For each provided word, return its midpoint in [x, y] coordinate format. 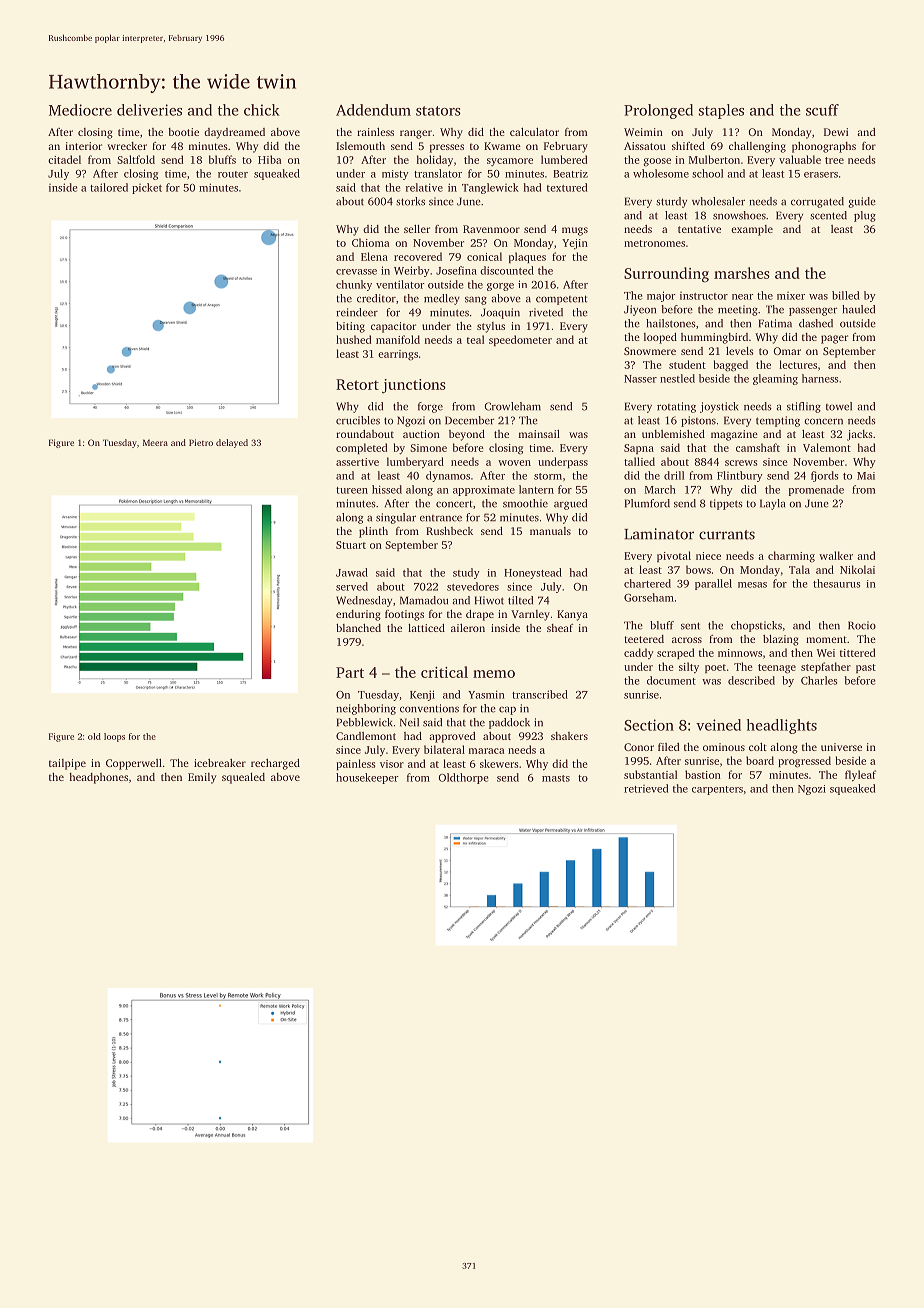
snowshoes [739, 215]
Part [350, 672]
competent [561, 300]
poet [715, 668]
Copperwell [134, 764]
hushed [354, 339]
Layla [772, 504]
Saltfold [136, 159]
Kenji [422, 695]
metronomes [654, 243]
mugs [575, 231]
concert [454, 504]
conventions [429, 708]
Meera [155, 442]
